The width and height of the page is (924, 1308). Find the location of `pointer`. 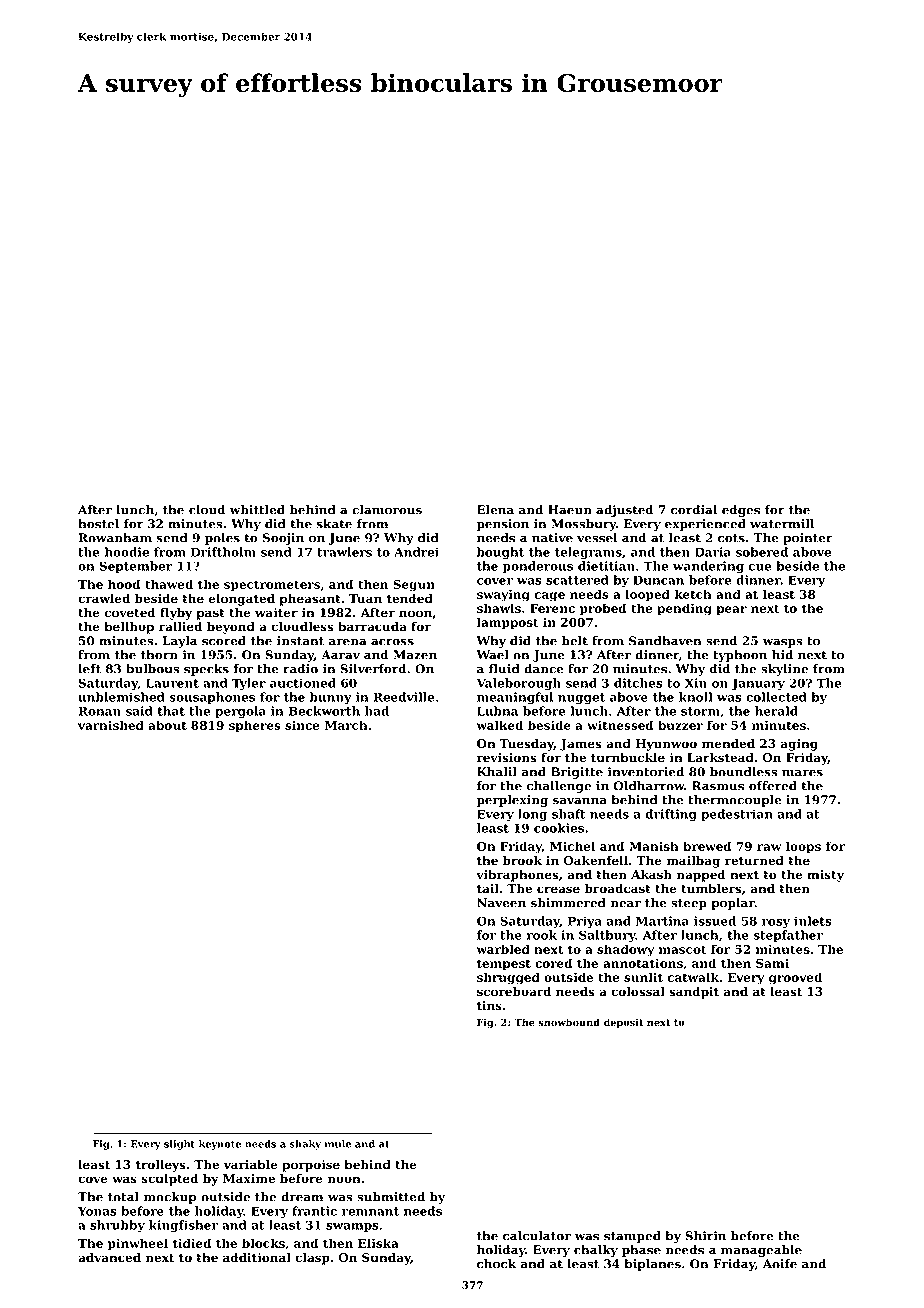

pointer is located at coordinates (808, 539).
